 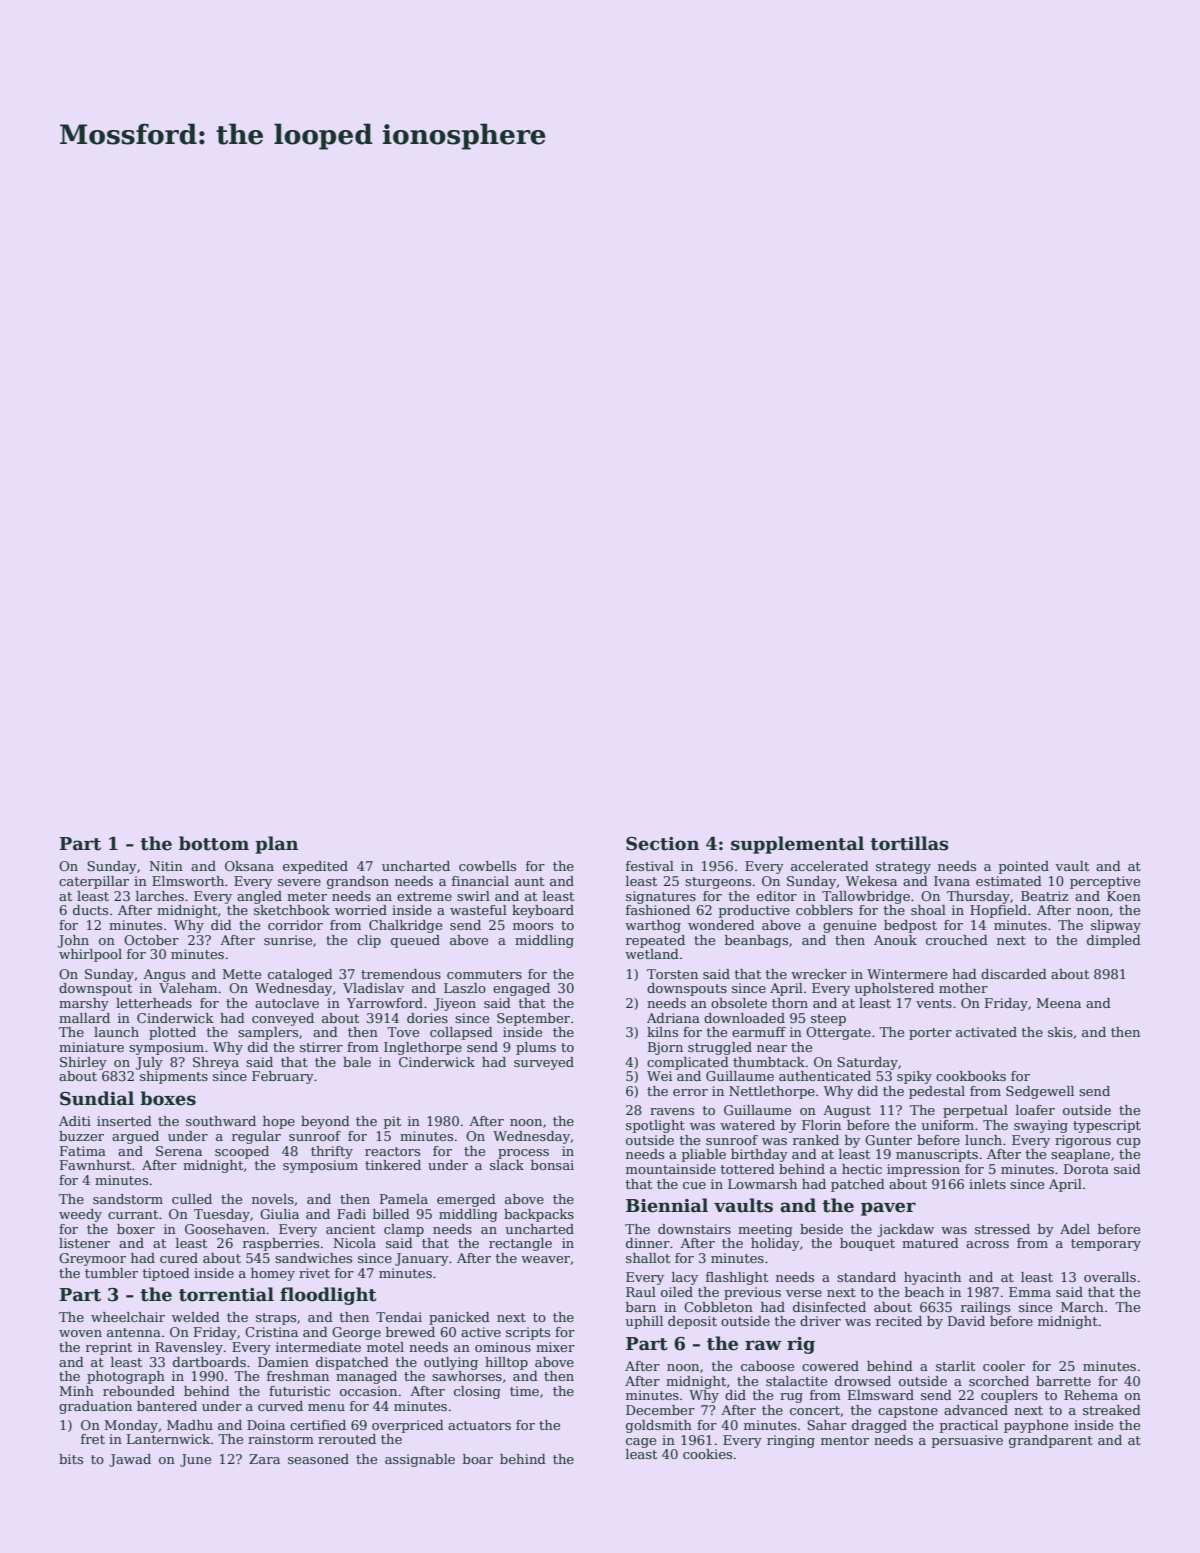 What do you see at coordinates (909, 843) in the document?
I see `tortillas` at bounding box center [909, 843].
